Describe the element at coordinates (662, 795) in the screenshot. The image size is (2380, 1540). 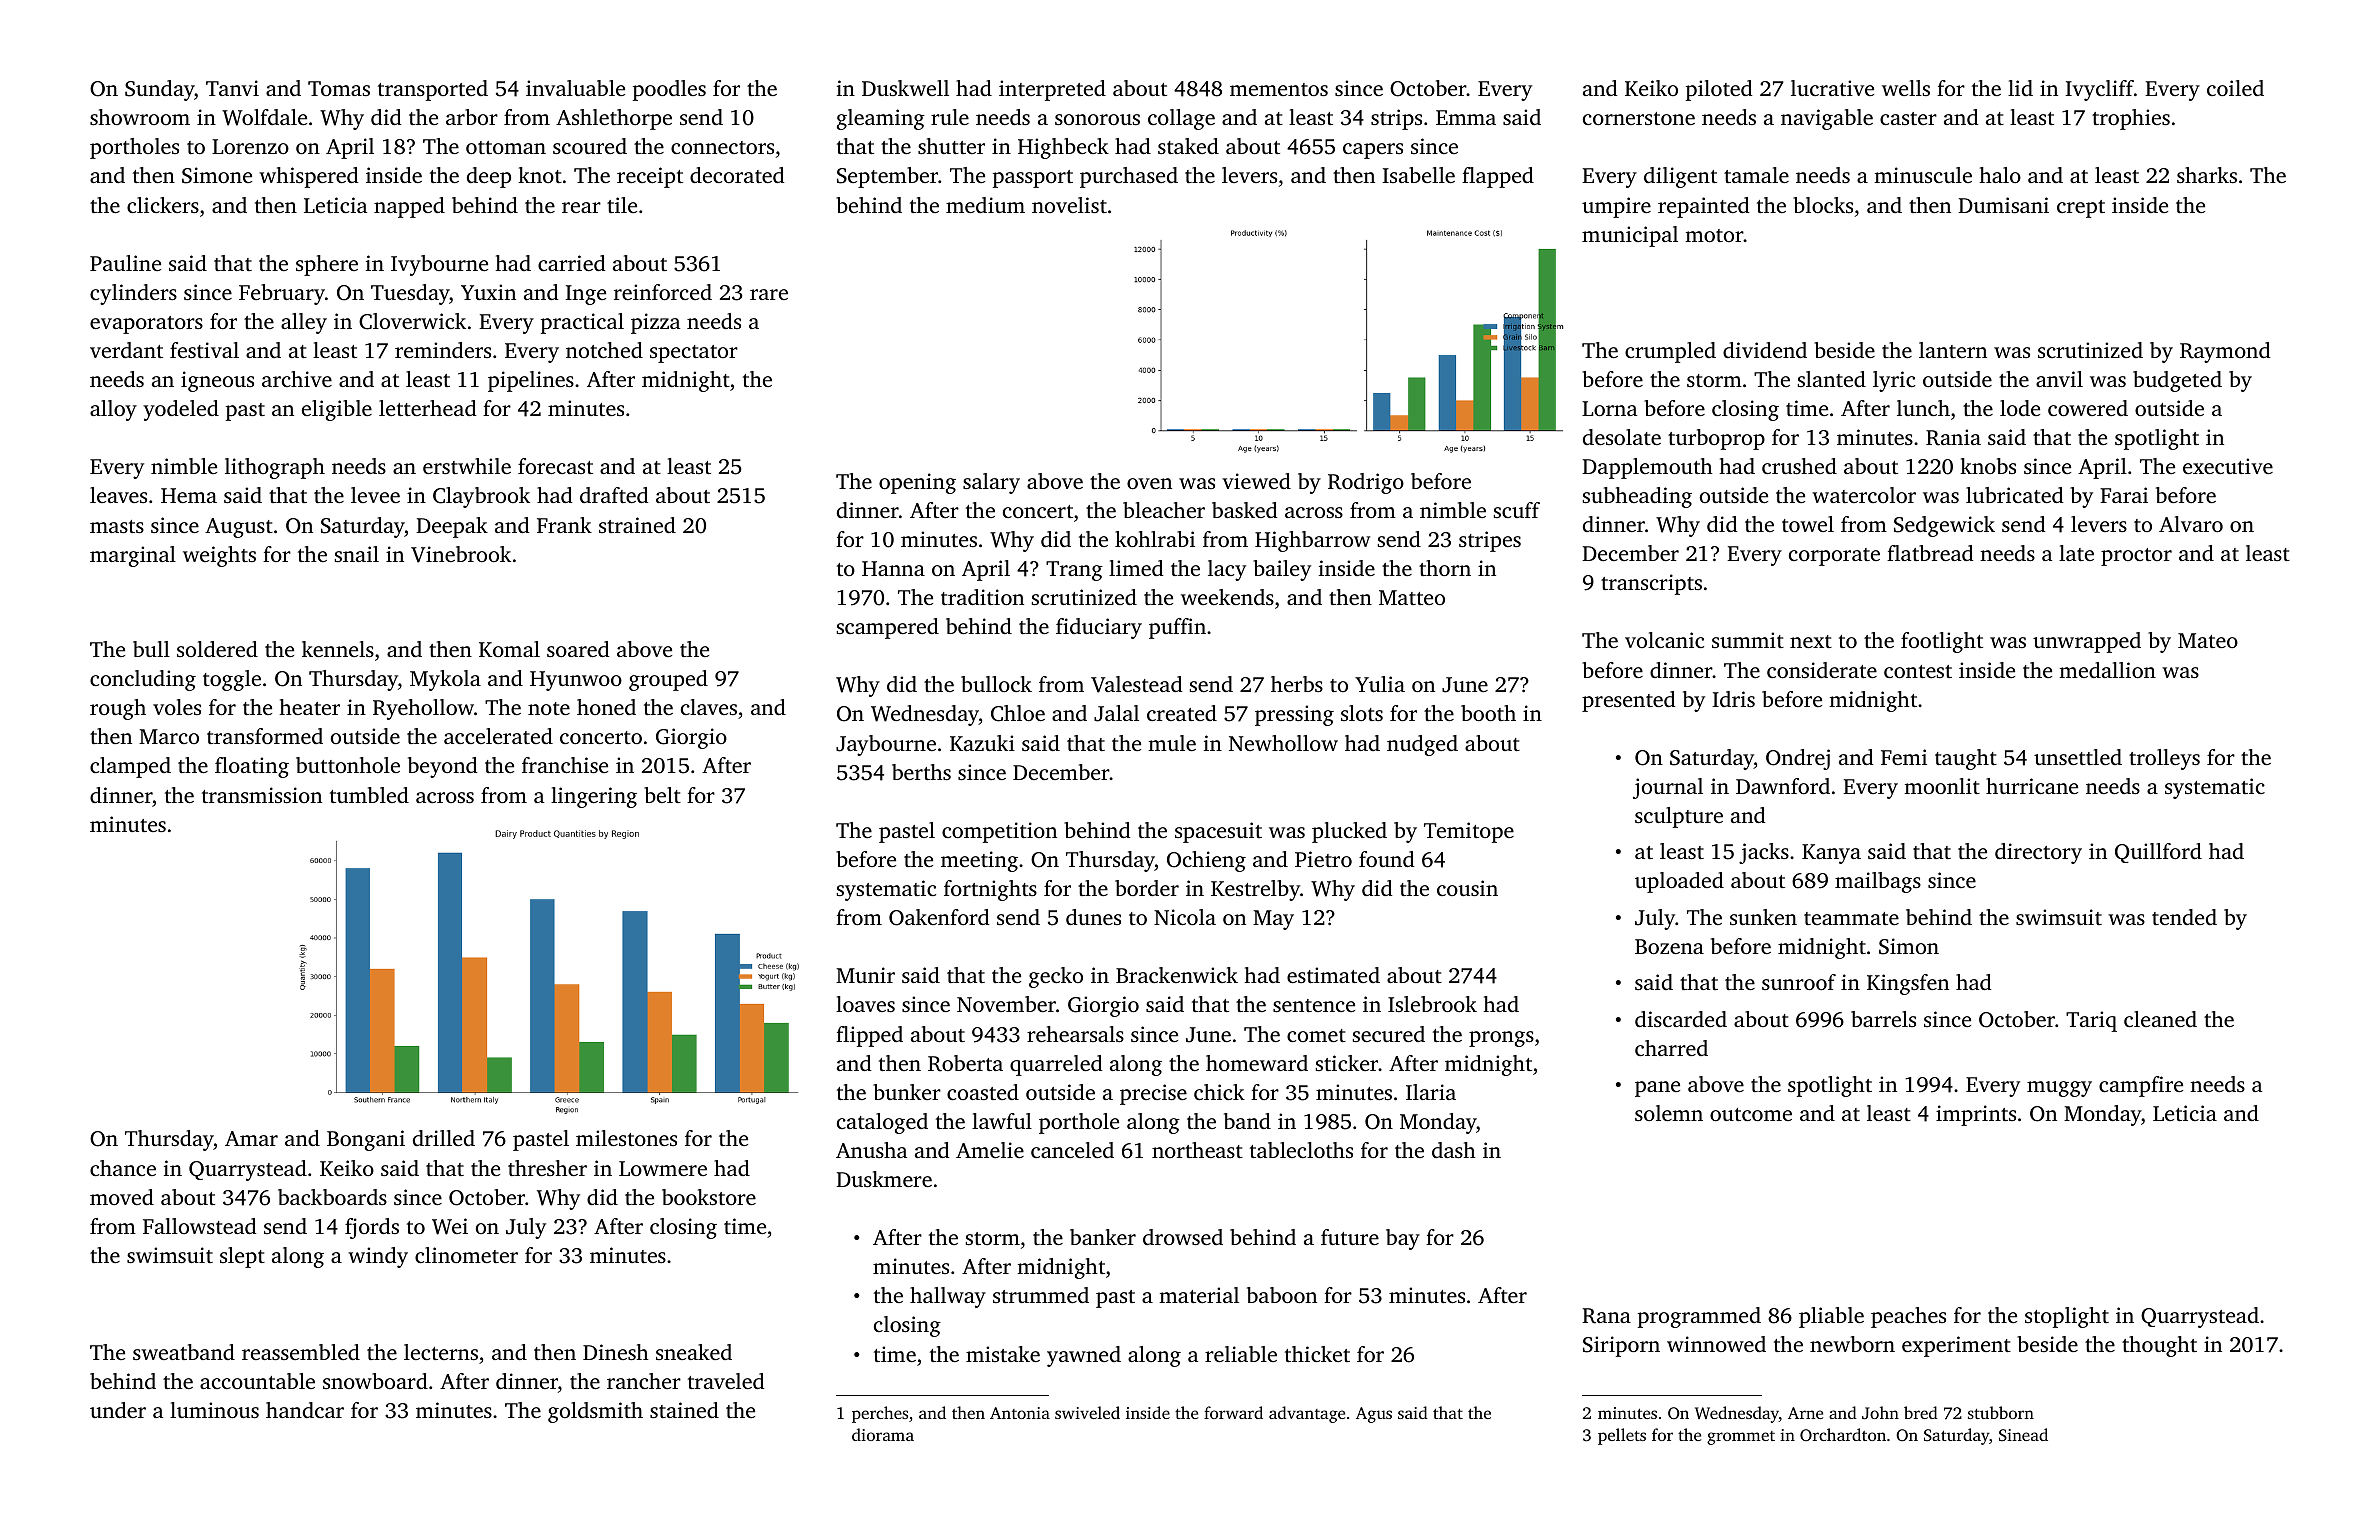
I see `belt` at that location.
